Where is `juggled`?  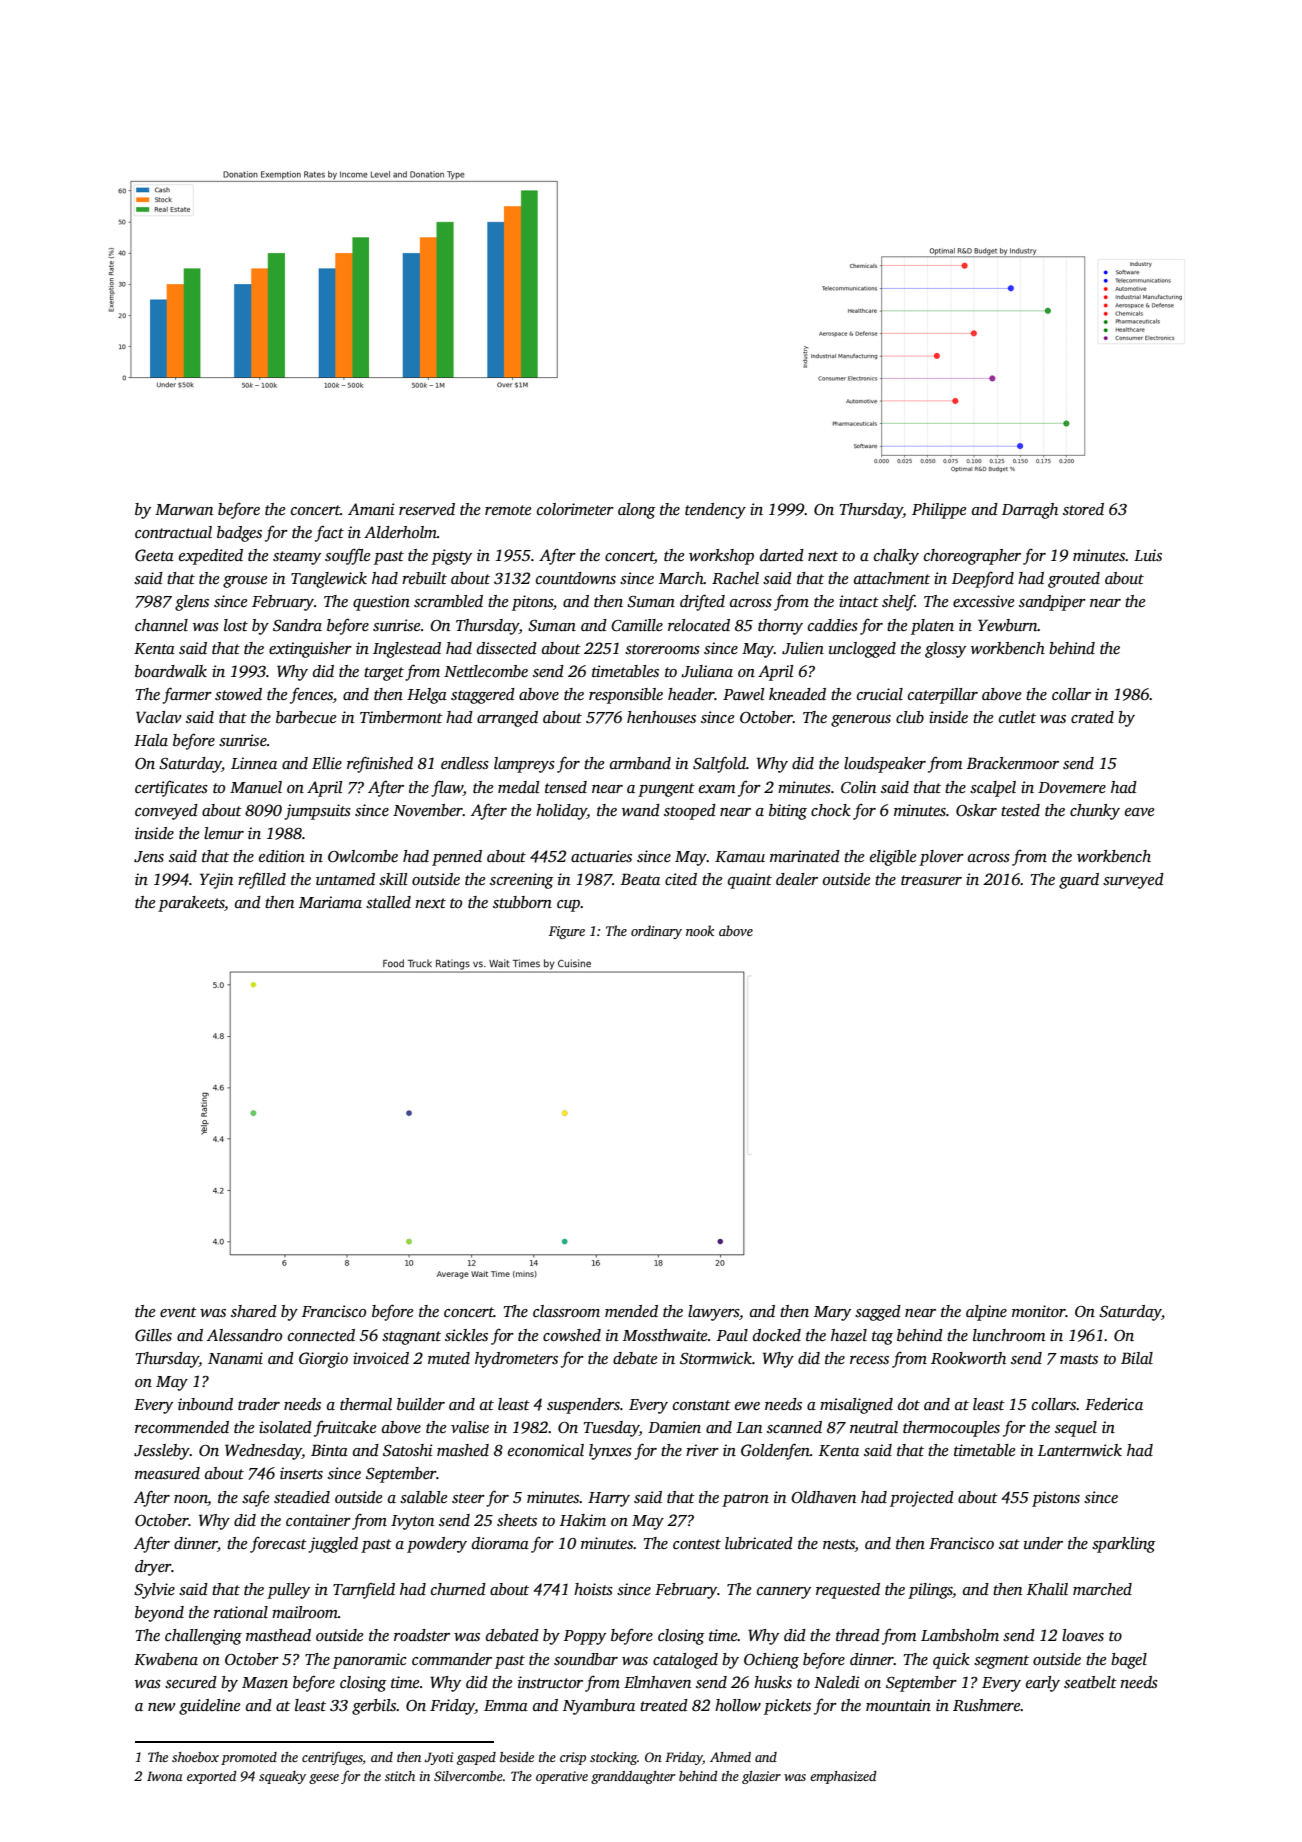
juggled is located at coordinates (333, 1545).
